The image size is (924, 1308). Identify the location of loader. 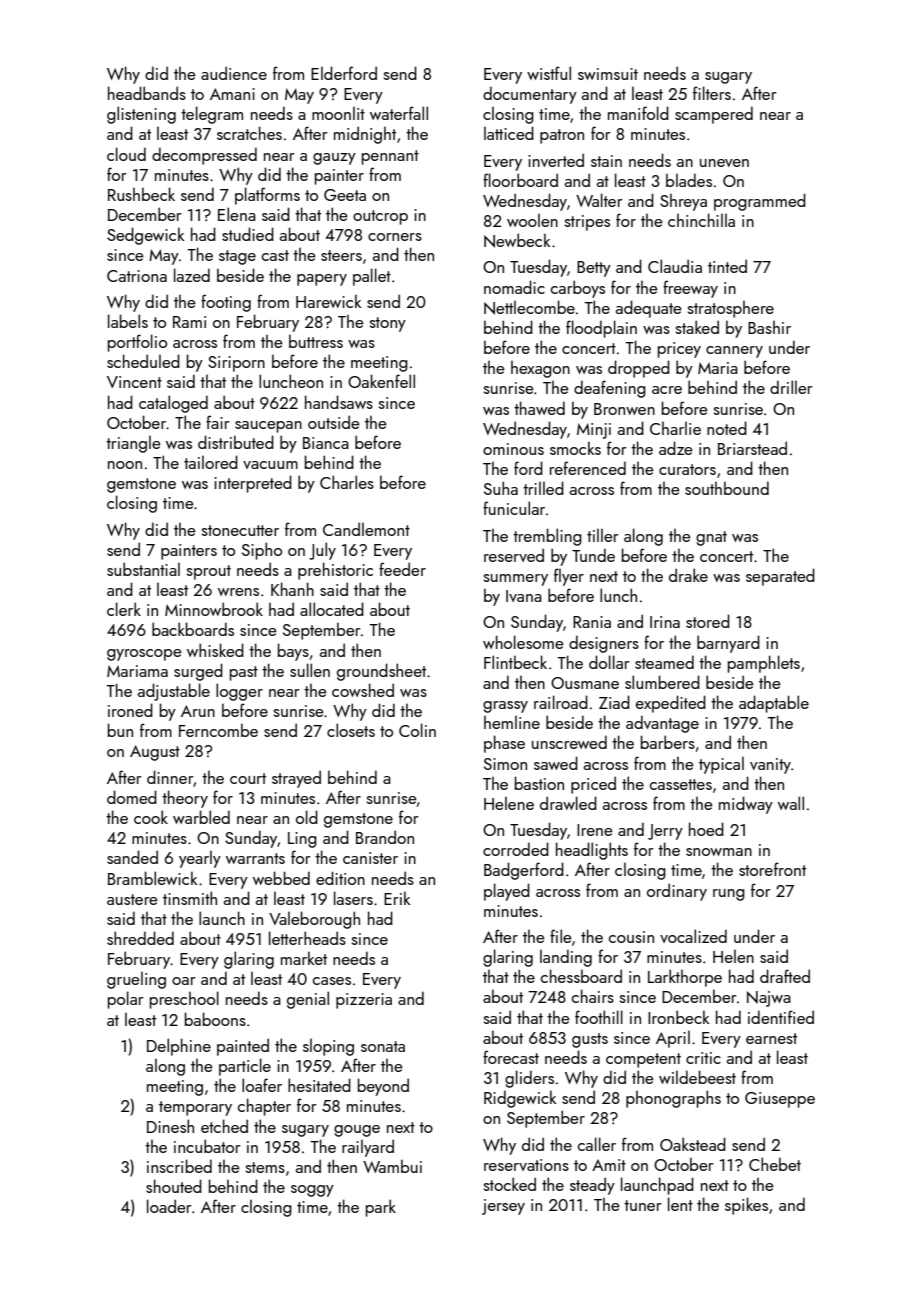
(169, 1206).
